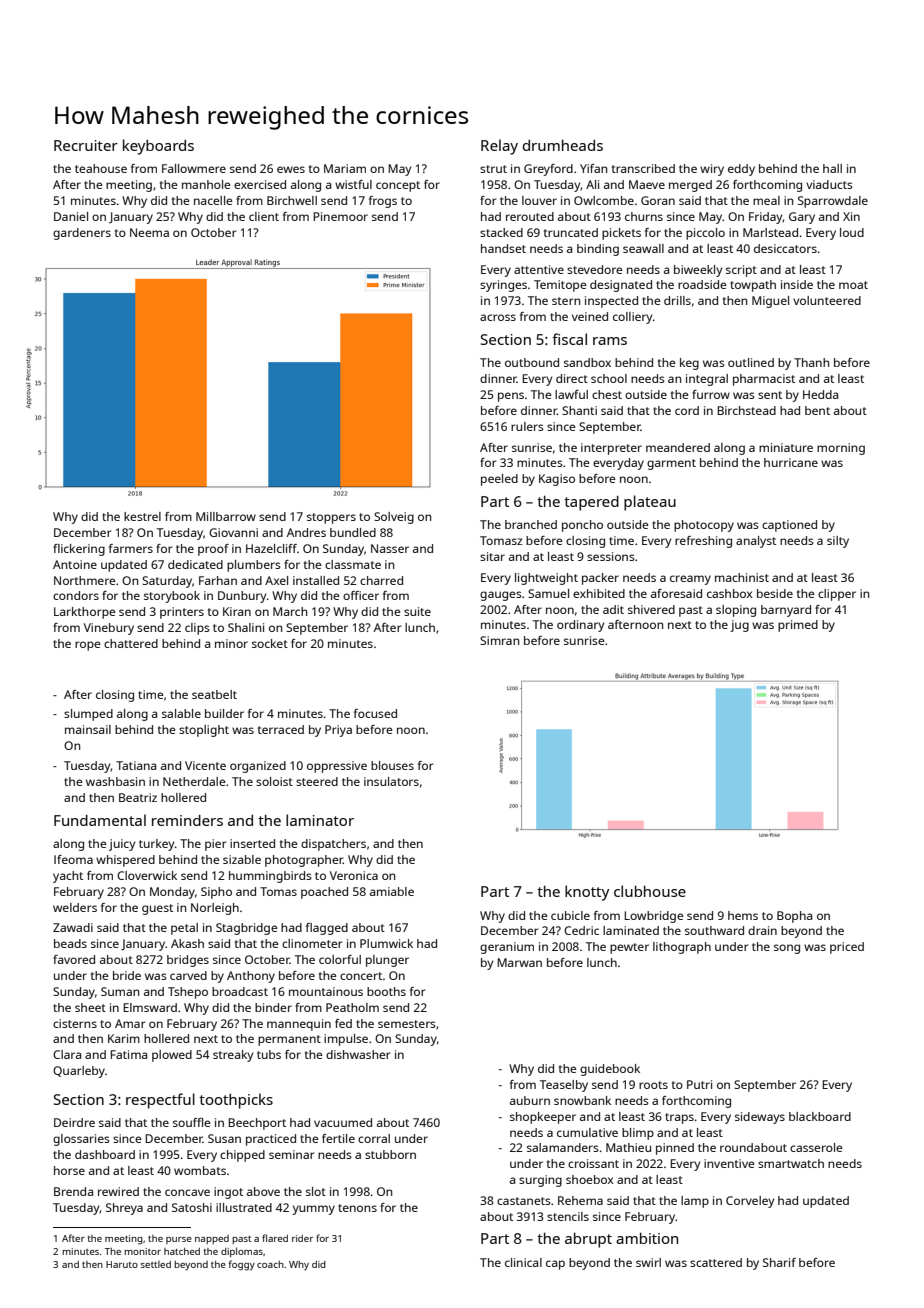 This image has width=924, height=1308. I want to click on classmate, so click(353, 564).
